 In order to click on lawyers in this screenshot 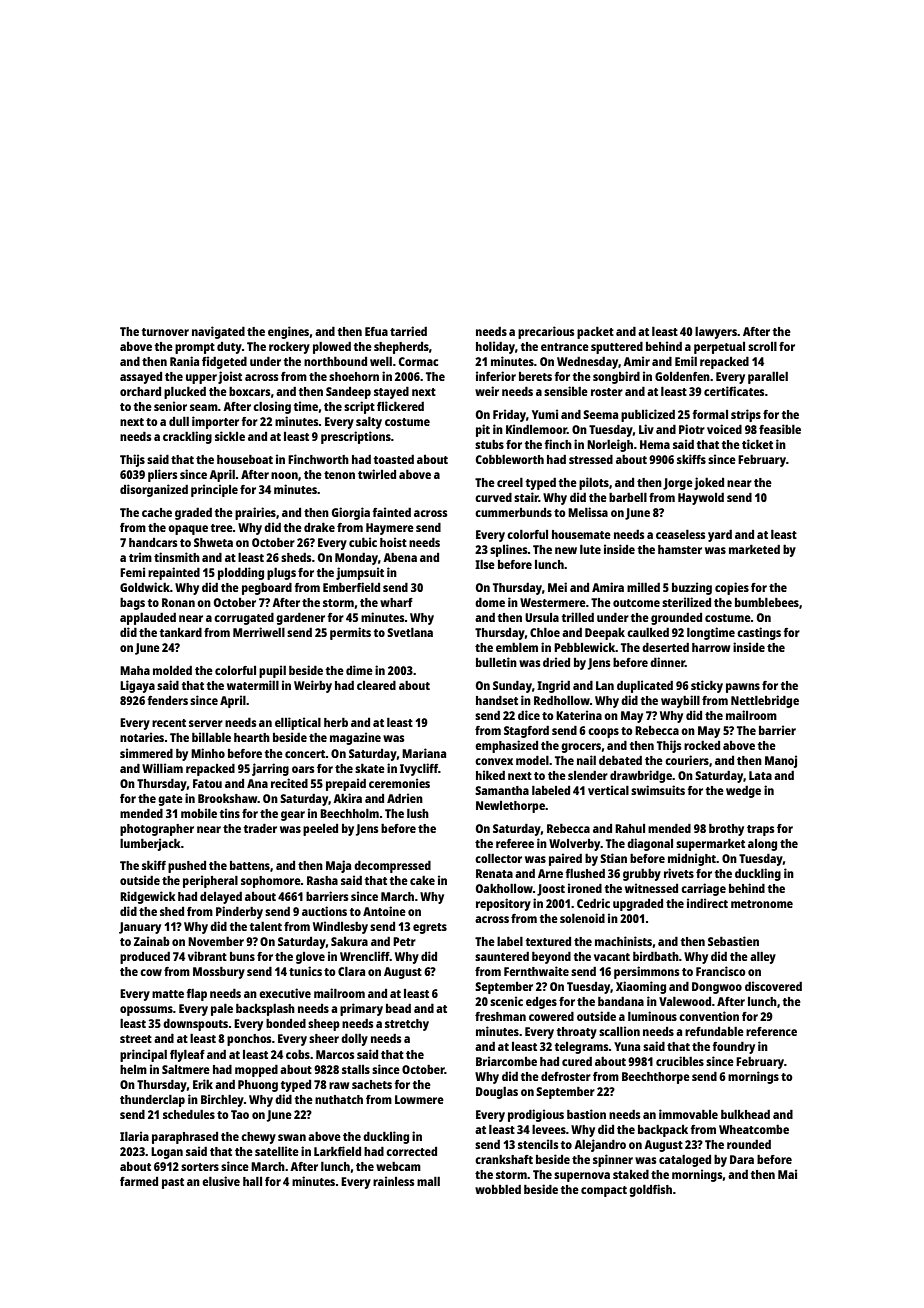, I will do `click(716, 333)`.
